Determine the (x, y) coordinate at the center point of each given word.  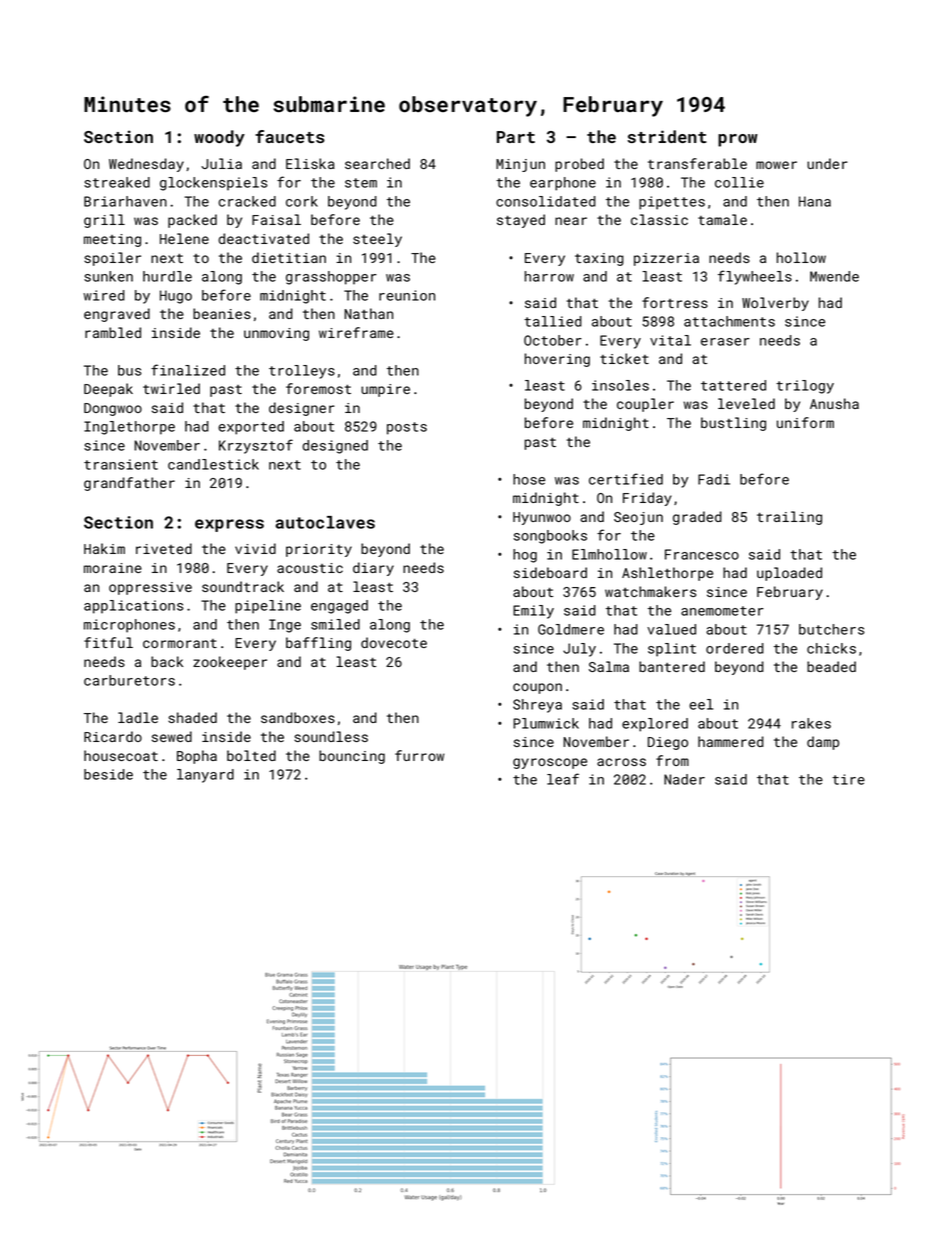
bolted (251, 755)
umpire (385, 390)
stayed (521, 221)
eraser (725, 342)
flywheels (755, 277)
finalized (188, 370)
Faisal (276, 219)
